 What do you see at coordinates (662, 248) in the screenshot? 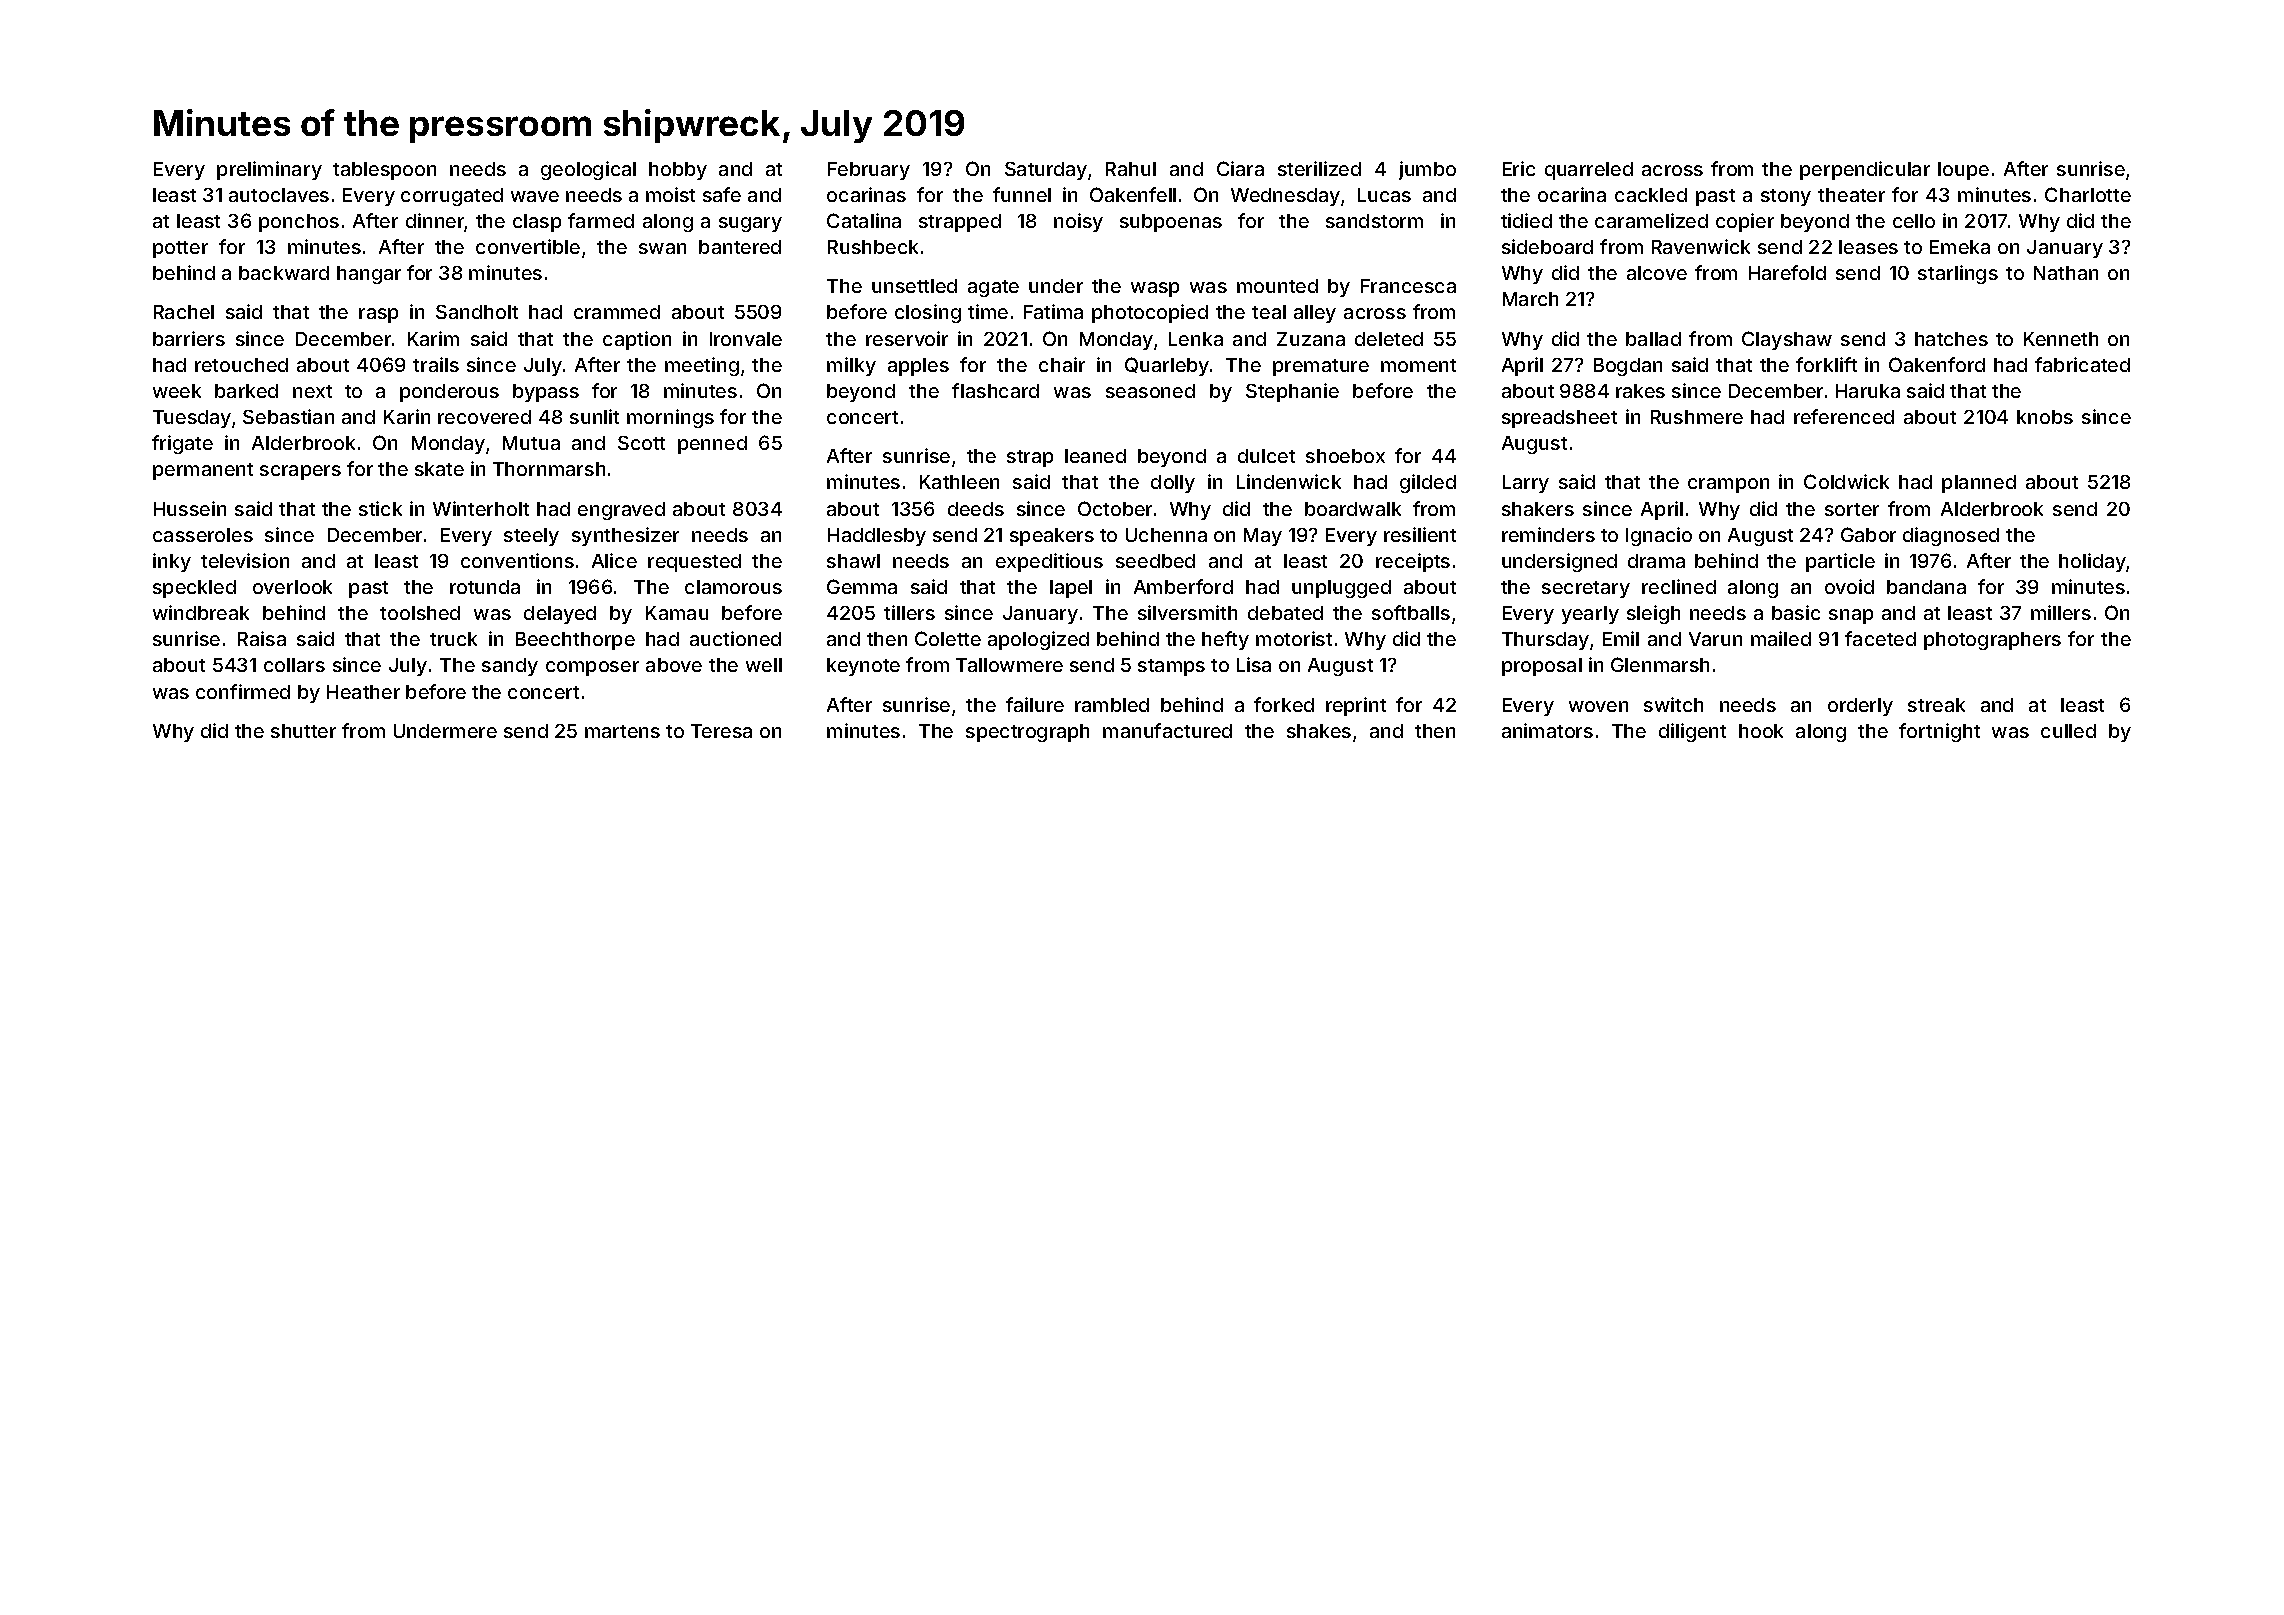
I see `swan` at bounding box center [662, 248].
